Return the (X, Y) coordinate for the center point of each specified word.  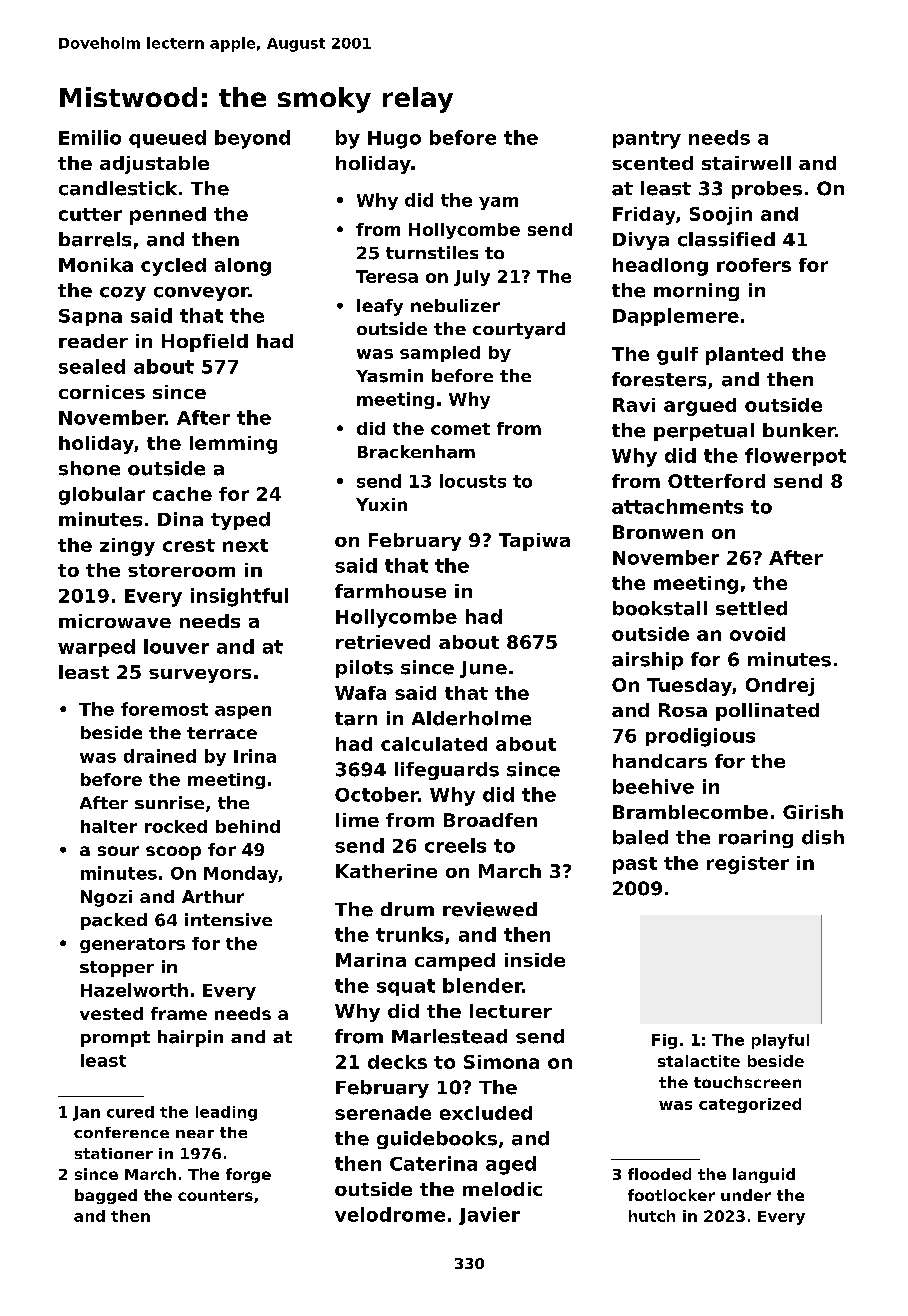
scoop (173, 853)
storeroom (181, 570)
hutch (652, 1216)
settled (751, 608)
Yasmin (389, 376)
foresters (659, 379)
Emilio (90, 137)
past (635, 865)
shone (89, 468)
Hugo (394, 140)
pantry (647, 140)
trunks (409, 934)
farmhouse (390, 591)
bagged (106, 1196)
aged (511, 1165)
